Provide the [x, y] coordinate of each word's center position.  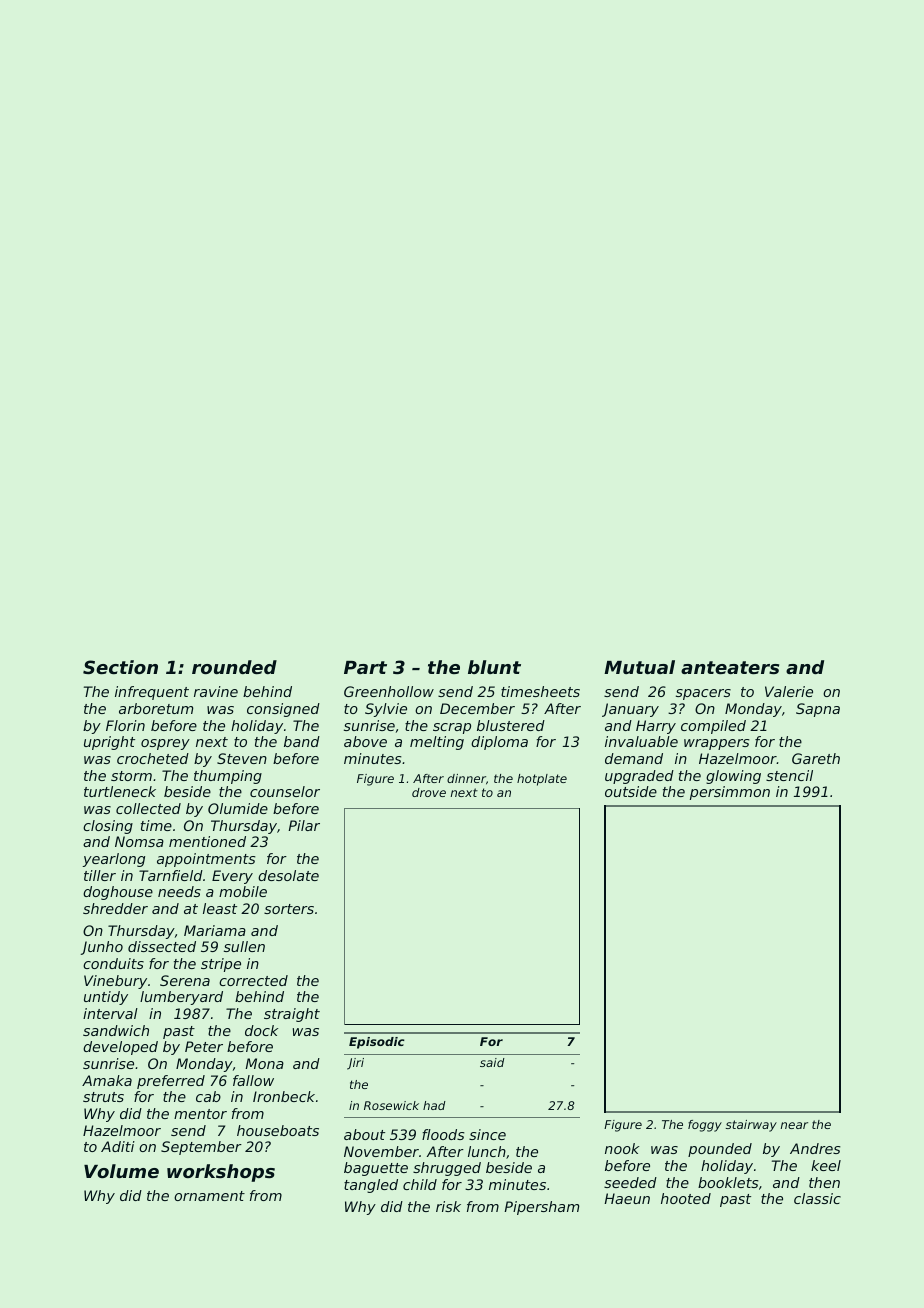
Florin [125, 725]
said [492, 1062]
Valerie [789, 691]
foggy [705, 1126]
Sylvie [386, 710]
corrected [253, 980]
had [434, 1105]
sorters [289, 909]
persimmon [730, 793]
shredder [115, 908]
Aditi [118, 1146]
